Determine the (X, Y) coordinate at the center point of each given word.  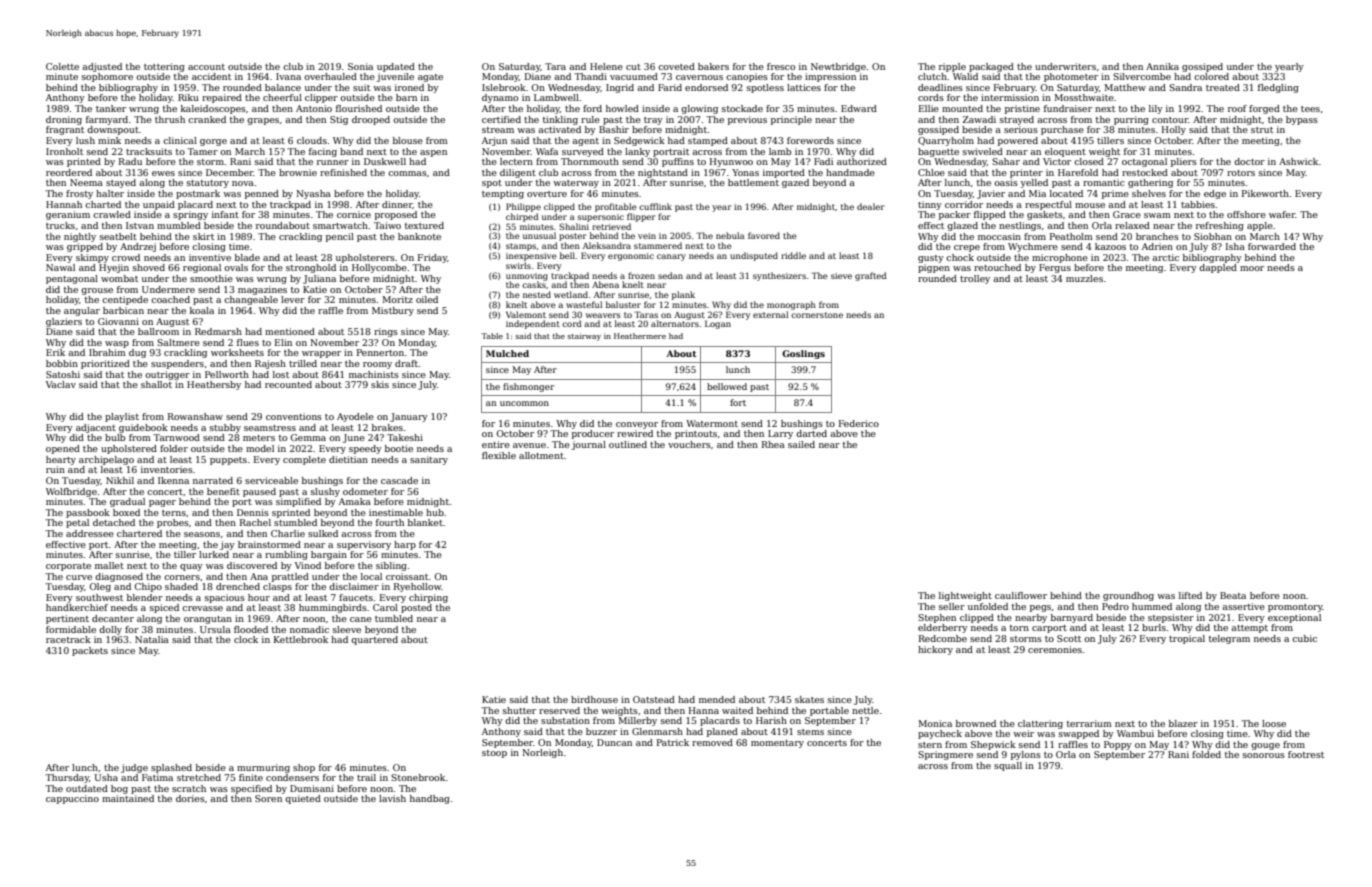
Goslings (803, 354)
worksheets (237, 352)
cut (633, 67)
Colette (62, 66)
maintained (128, 798)
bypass (1302, 120)
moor (1252, 268)
